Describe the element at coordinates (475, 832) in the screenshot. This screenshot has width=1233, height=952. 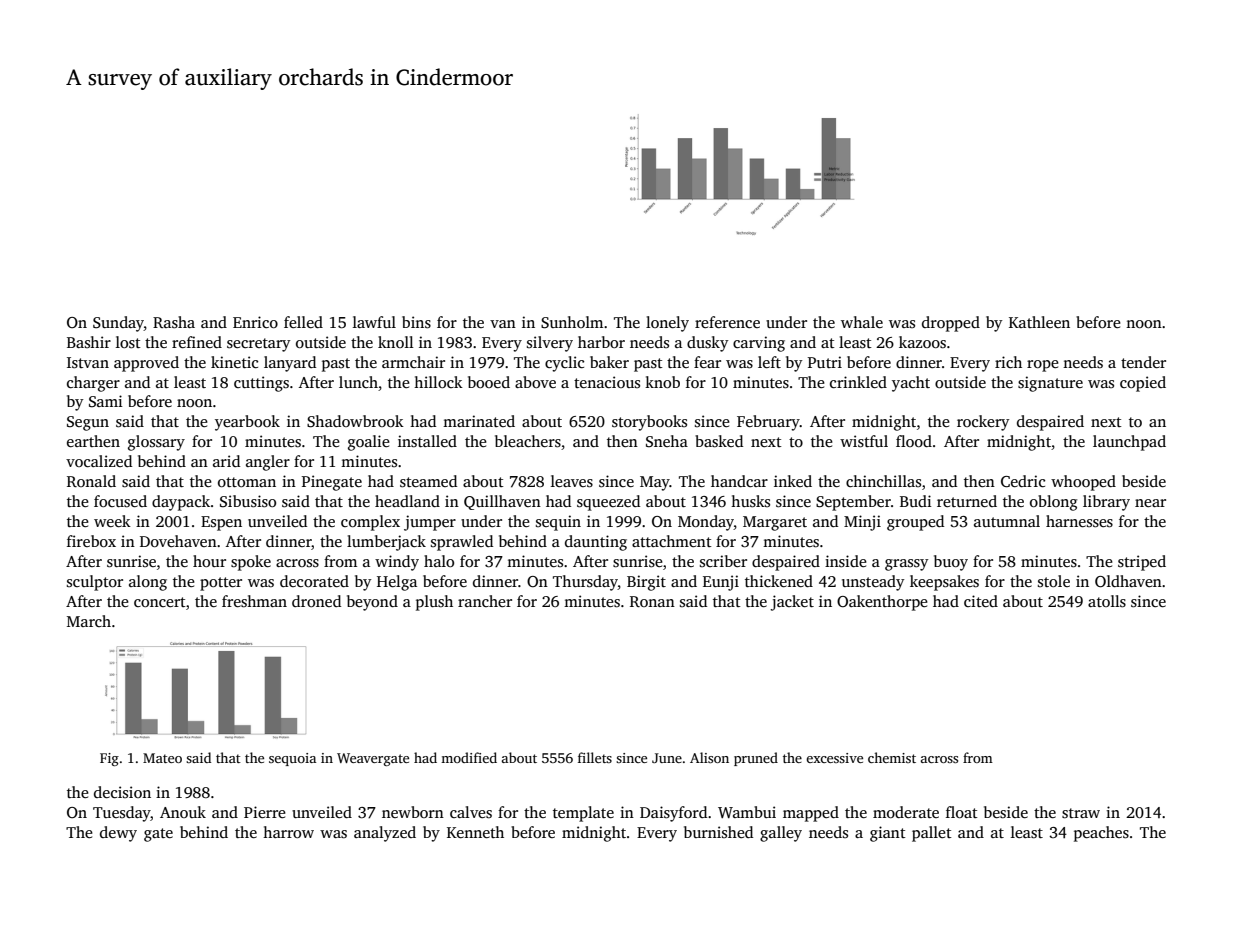
I see `Kenneth` at that location.
